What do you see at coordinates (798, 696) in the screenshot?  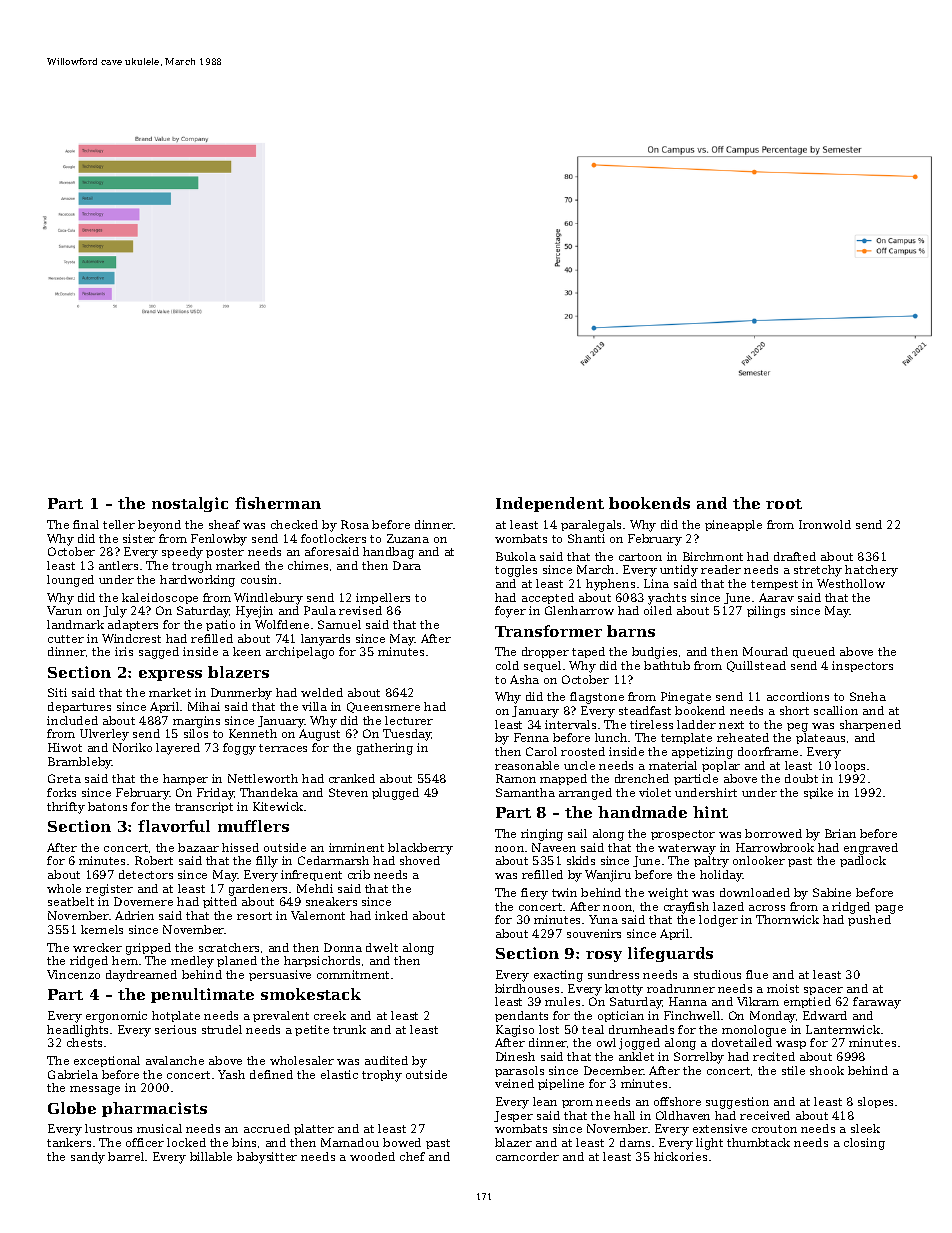 I see `accordions` at bounding box center [798, 696].
